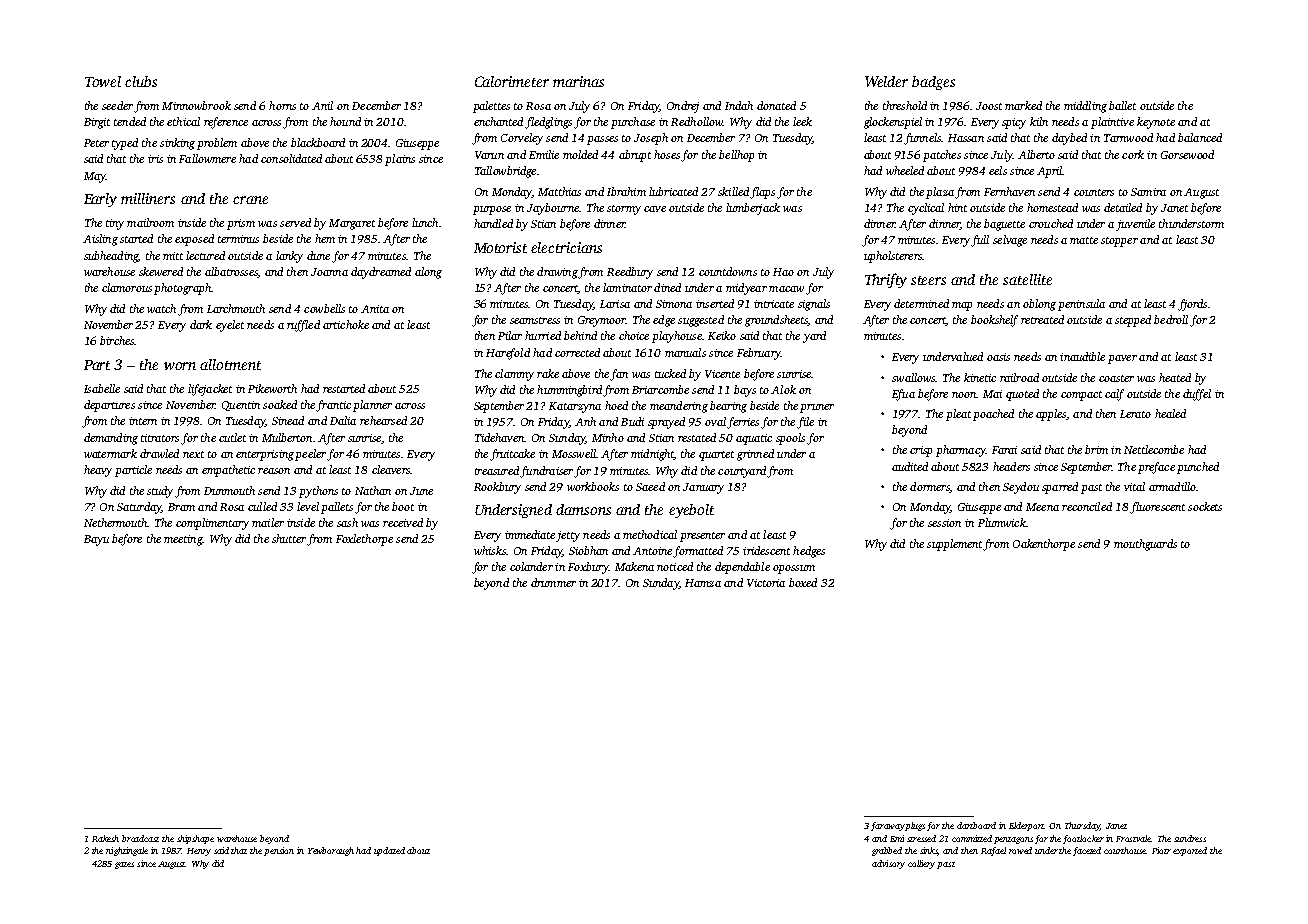 The width and height of the image is (1308, 924). Describe the element at coordinates (1051, 223) in the image. I see `crouched` at that location.
